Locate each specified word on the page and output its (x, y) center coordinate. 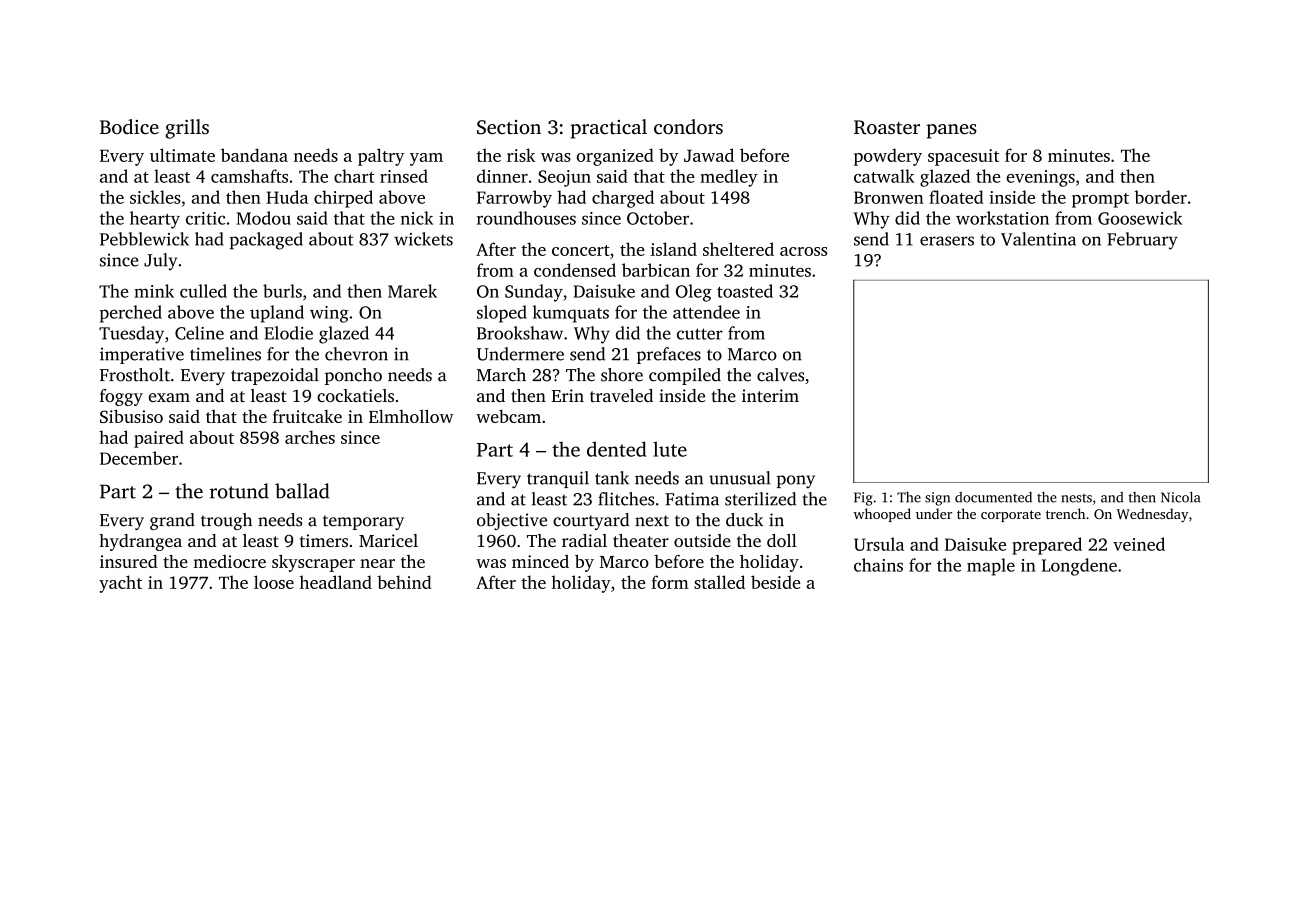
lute (670, 449)
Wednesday (1153, 515)
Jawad (709, 155)
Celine (199, 333)
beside (776, 582)
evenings (1040, 178)
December (139, 458)
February (1142, 241)
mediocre (229, 561)
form (670, 582)
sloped (502, 314)
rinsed (404, 176)
